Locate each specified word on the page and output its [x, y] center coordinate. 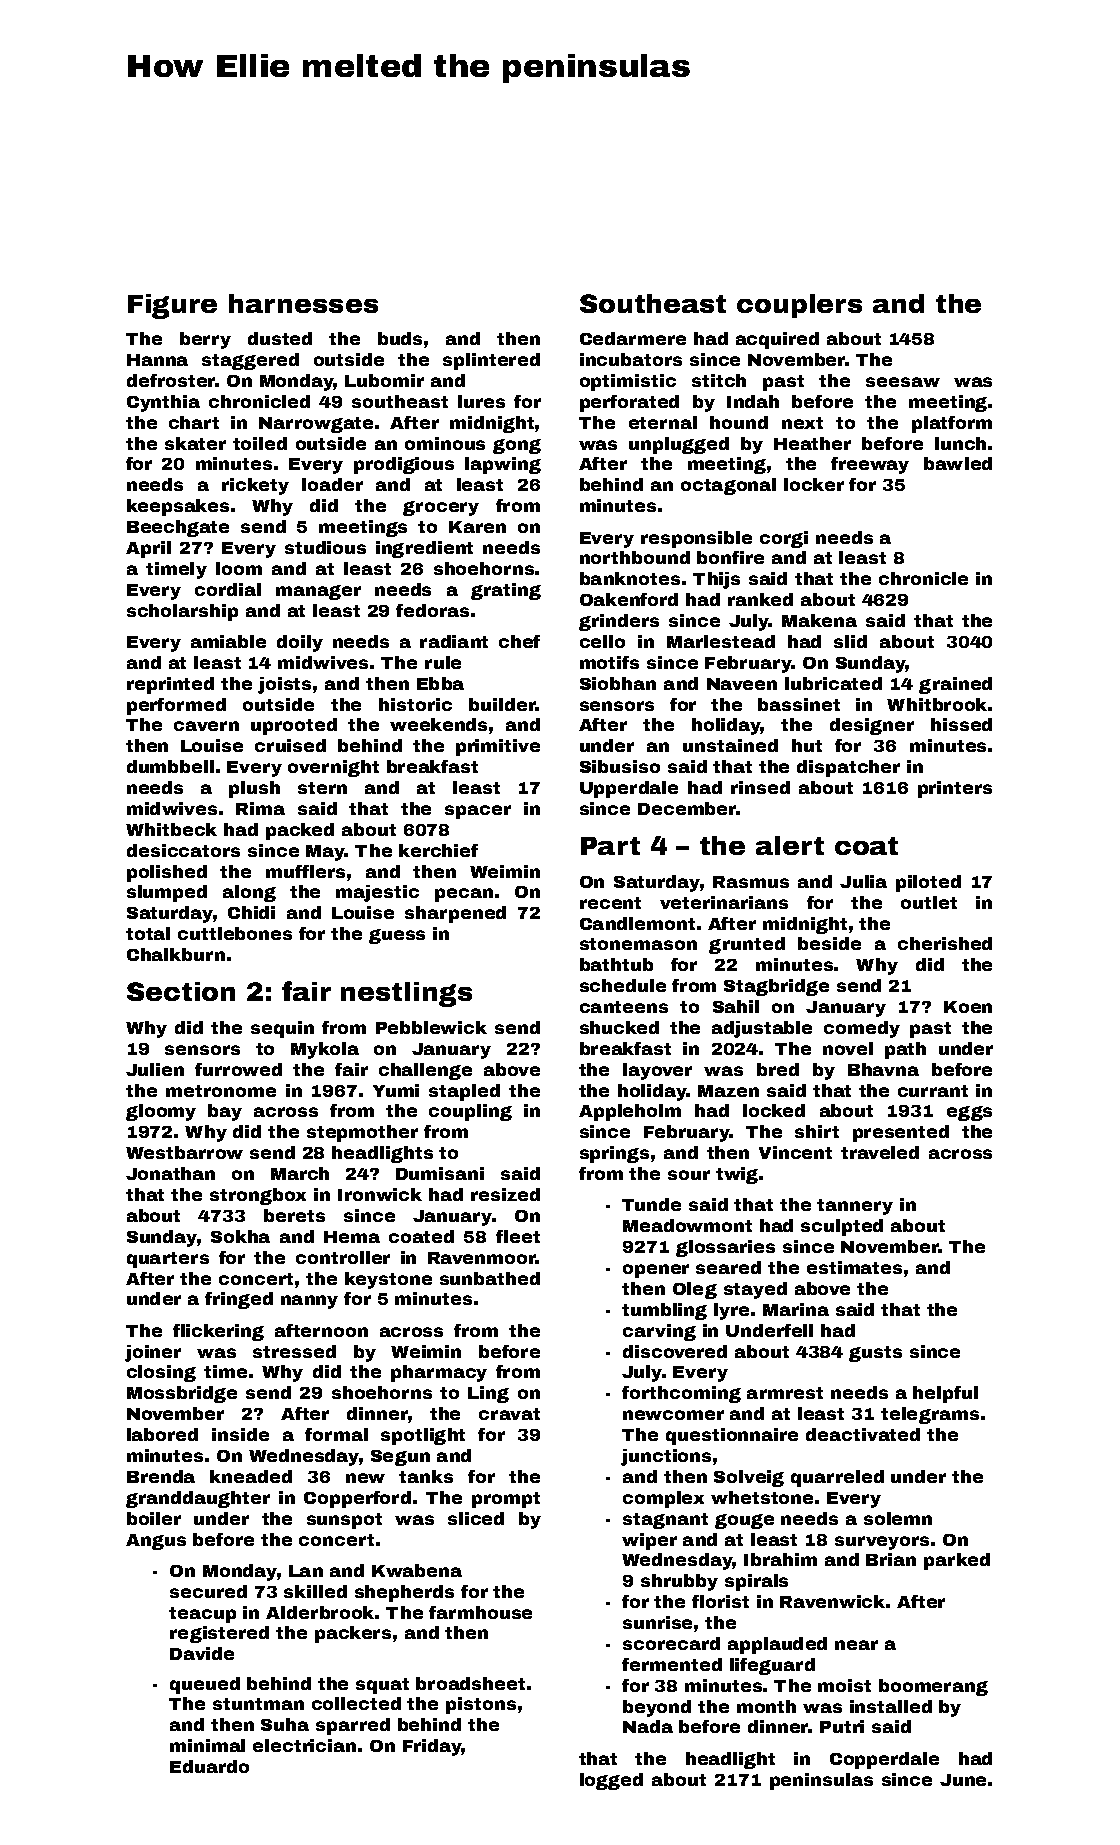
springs [614, 1154]
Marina [796, 1309]
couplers [799, 306]
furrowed [238, 1069]
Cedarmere [633, 338]
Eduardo [209, 1766]
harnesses [303, 303]
